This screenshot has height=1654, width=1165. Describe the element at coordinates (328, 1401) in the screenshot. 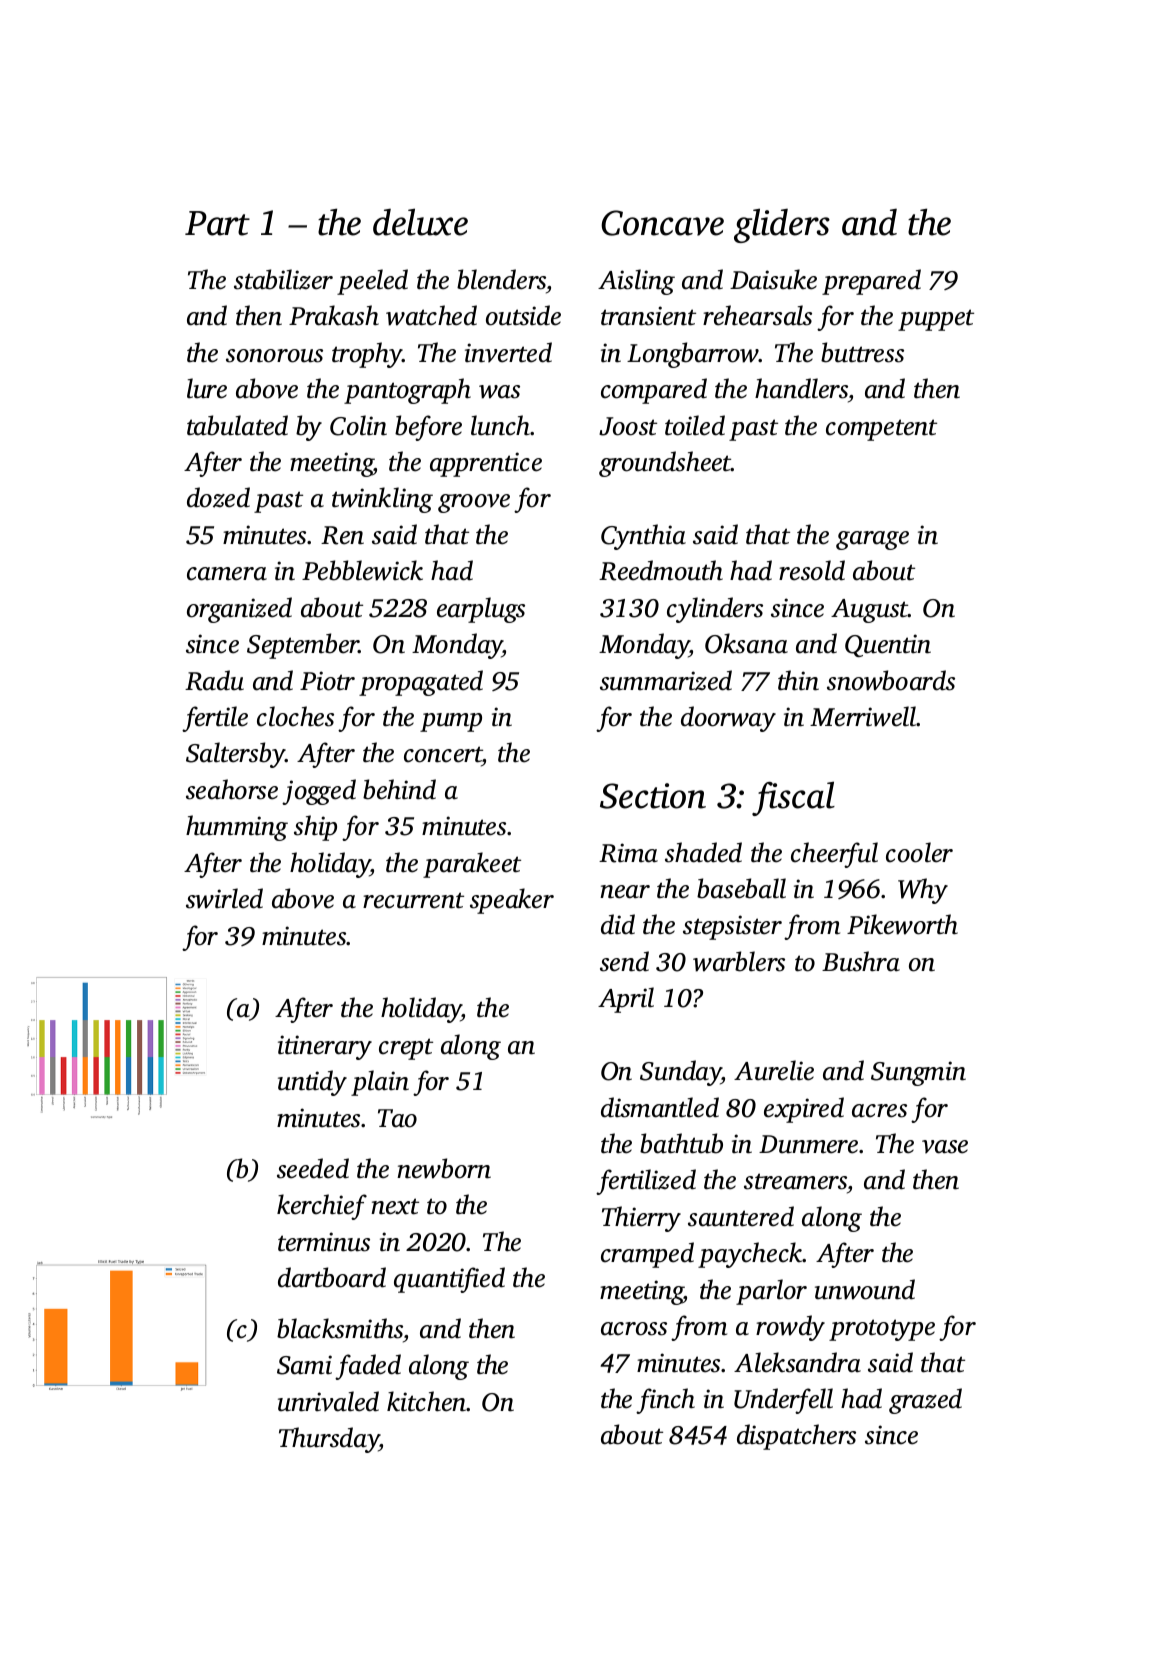

I see `unrivaled` at that location.
